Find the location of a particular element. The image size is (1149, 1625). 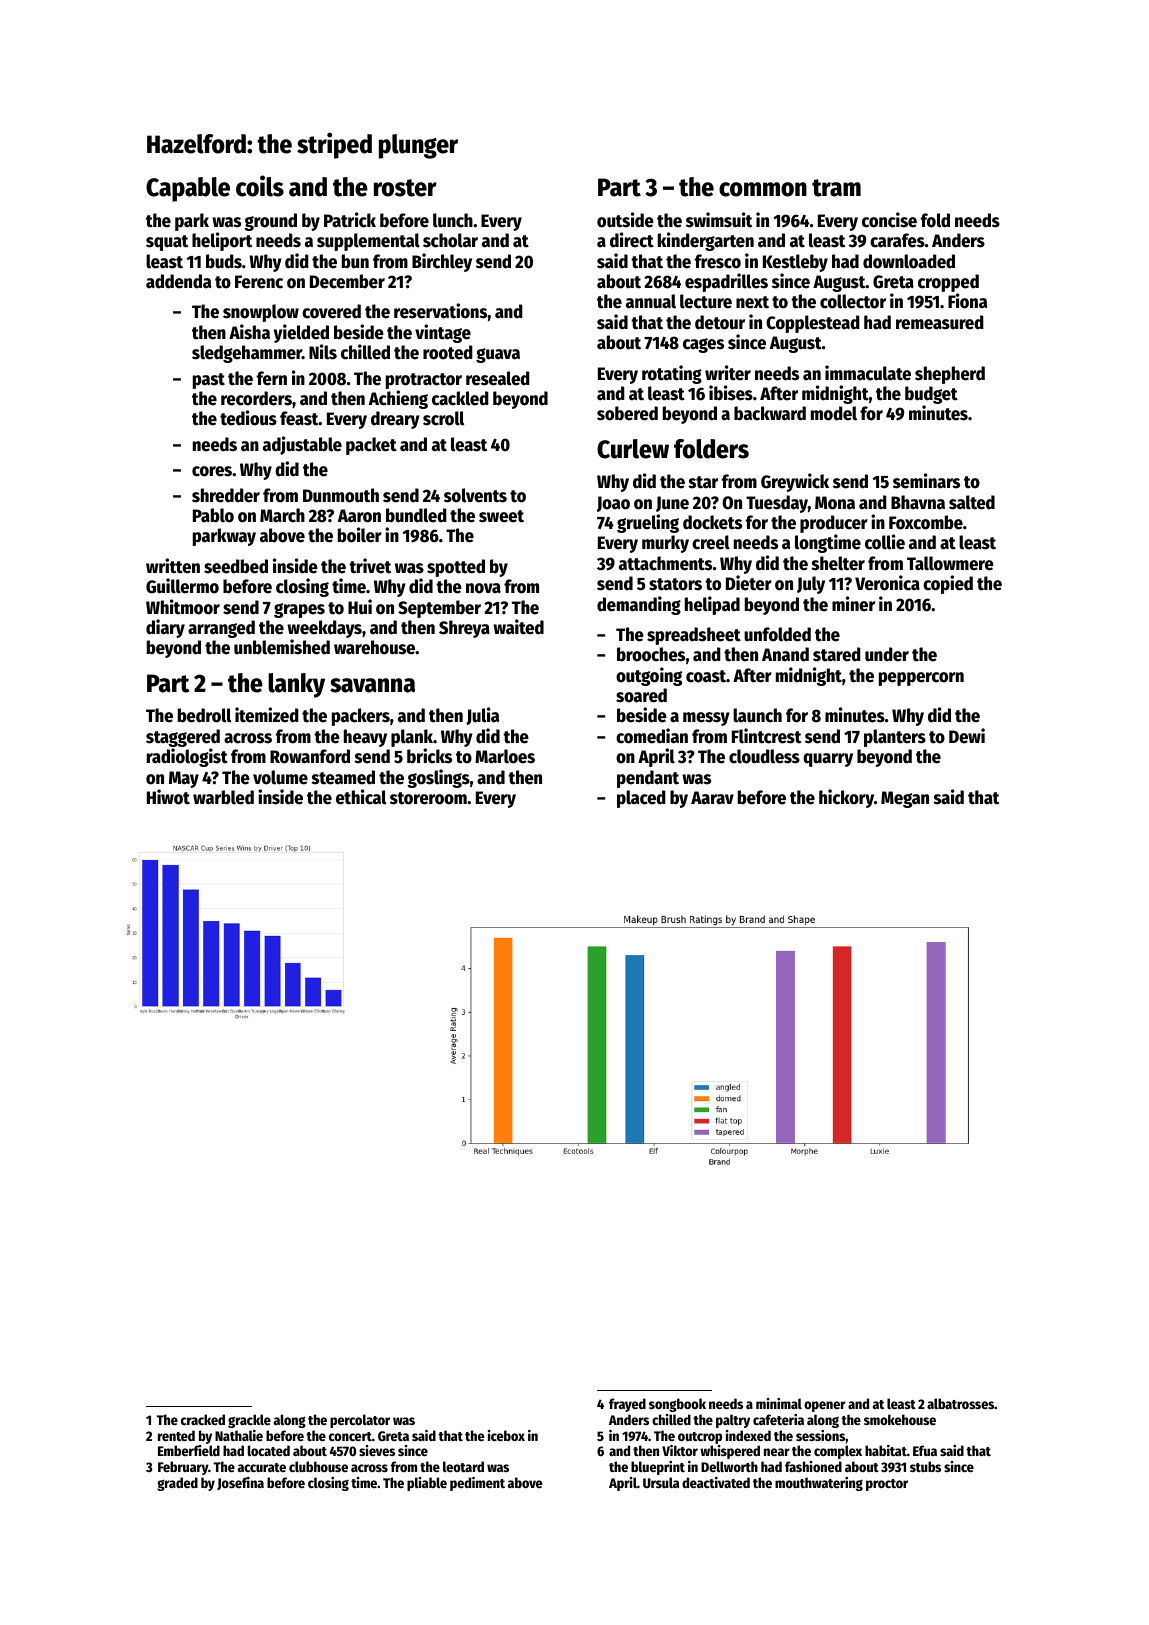

frayed is located at coordinates (627, 1405).
